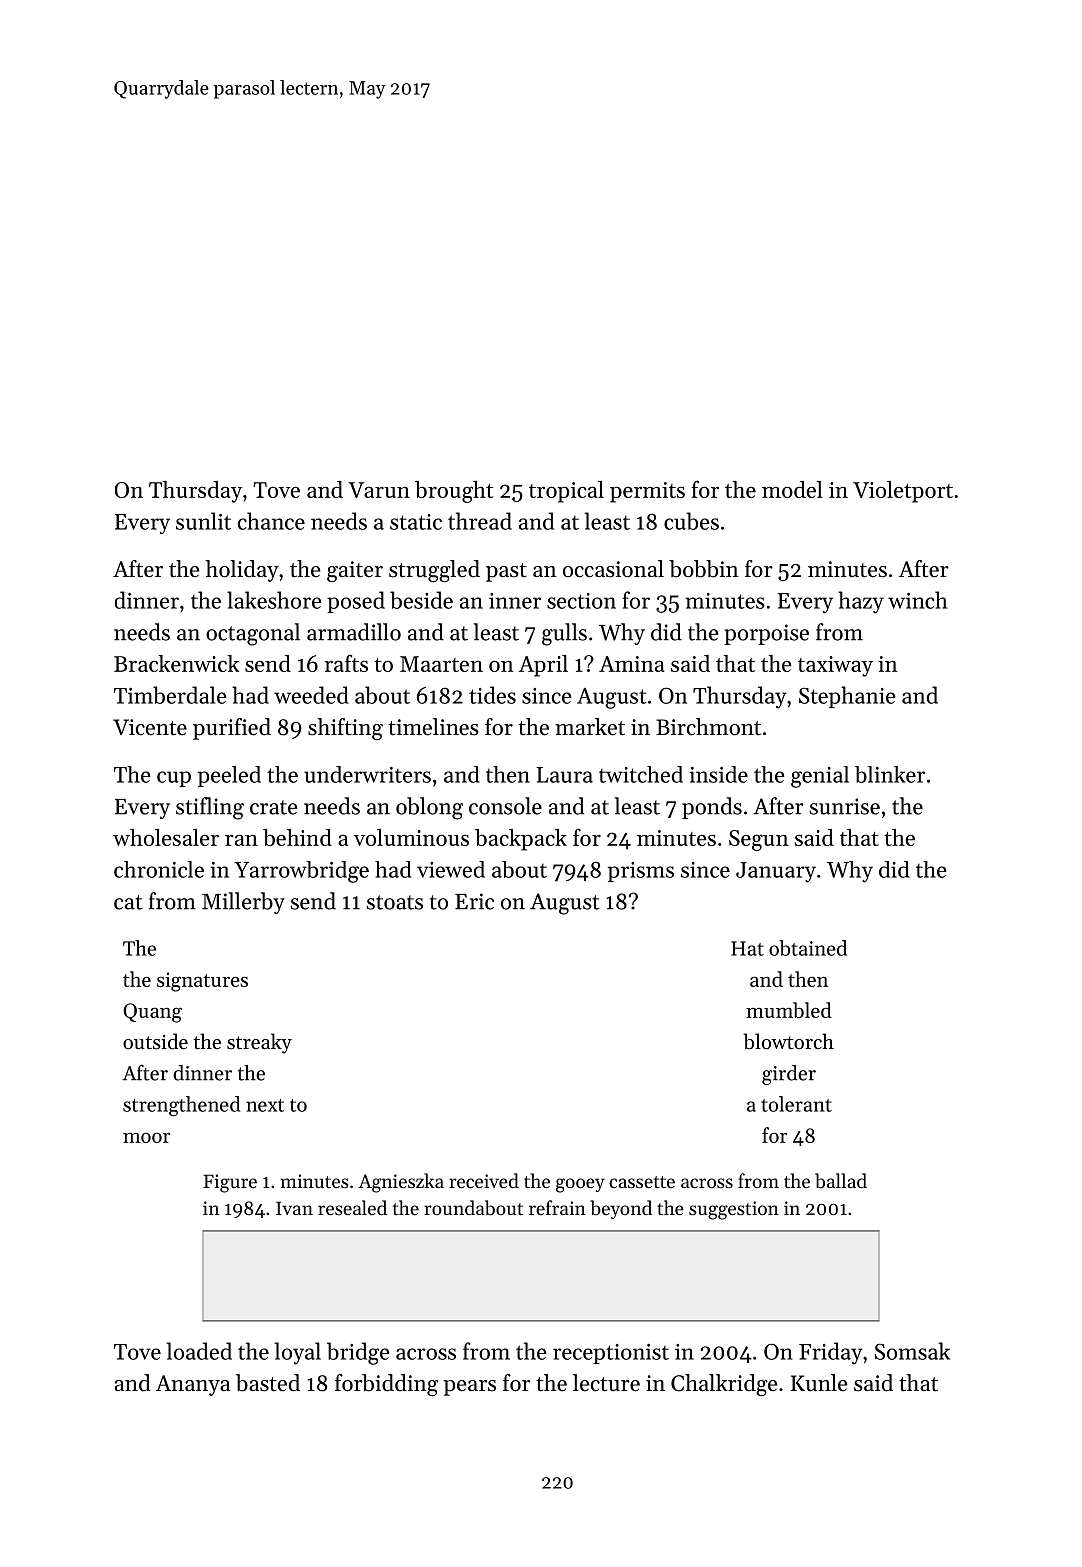 This page has width=1082, height=1567. Describe the element at coordinates (470, 1388) in the page. I see `pears` at that location.
